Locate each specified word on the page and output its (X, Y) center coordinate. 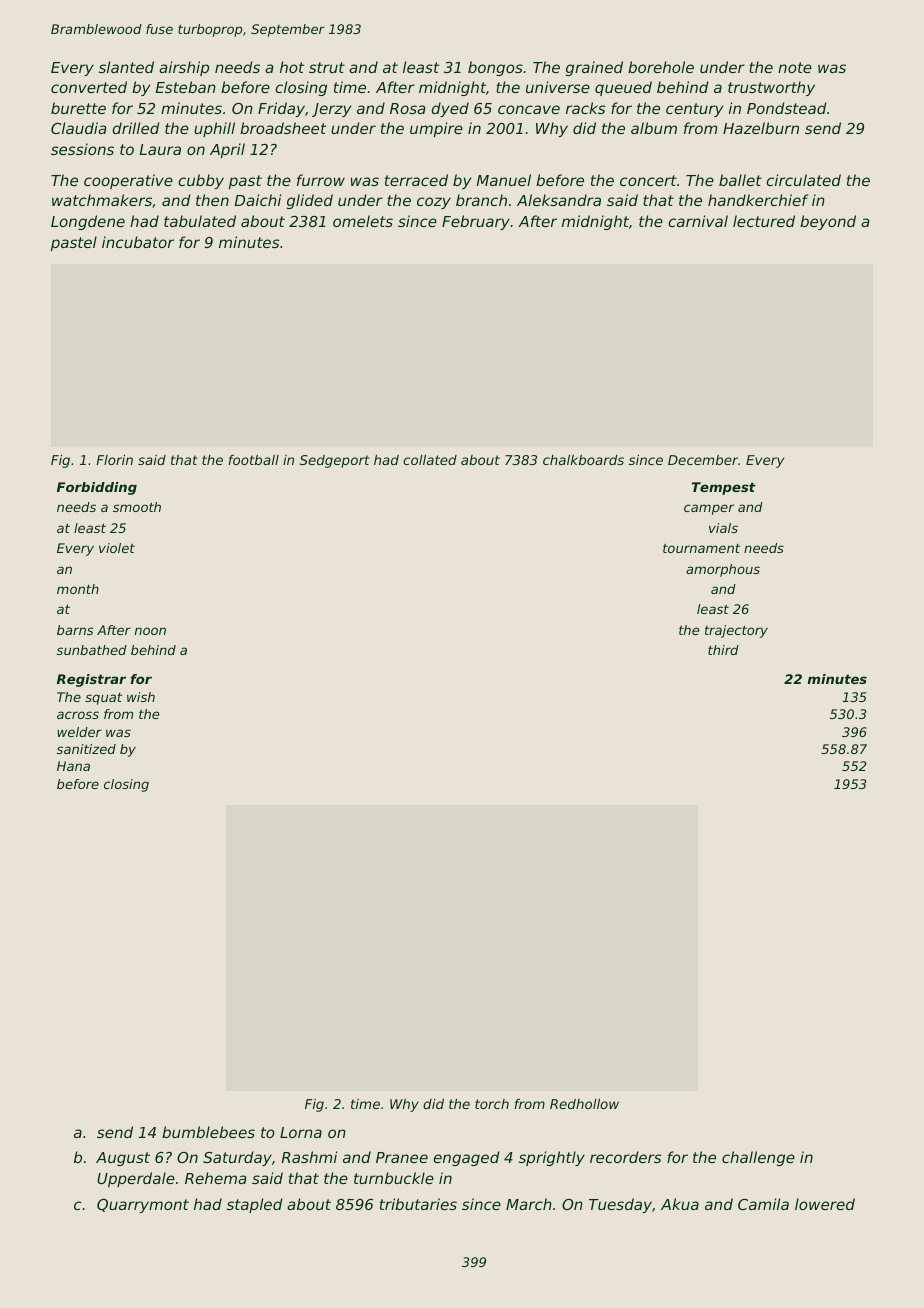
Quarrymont (143, 1206)
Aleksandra (559, 200)
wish (141, 697)
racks (585, 108)
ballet (740, 180)
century (694, 110)
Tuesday (620, 1205)
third (723, 650)
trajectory (736, 631)
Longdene (88, 222)
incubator (138, 242)
